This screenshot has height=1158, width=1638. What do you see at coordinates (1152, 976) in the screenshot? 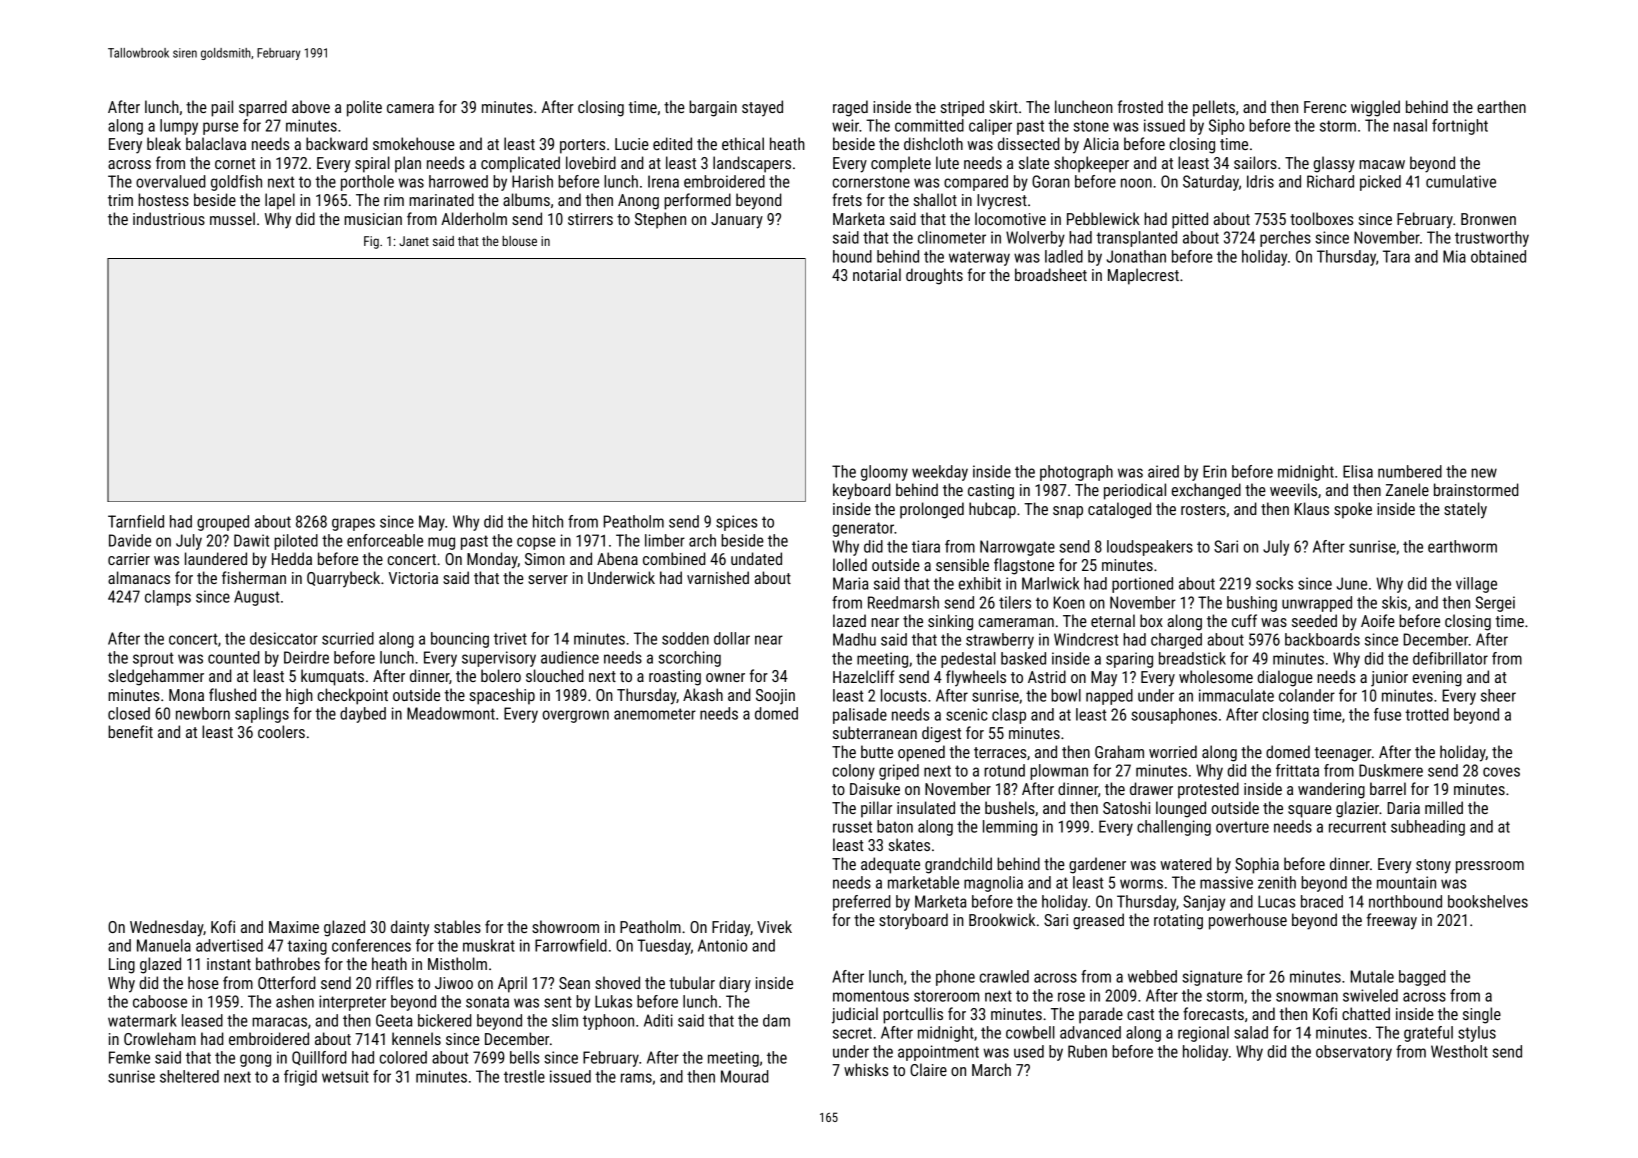
I see `webbed` at bounding box center [1152, 976].
